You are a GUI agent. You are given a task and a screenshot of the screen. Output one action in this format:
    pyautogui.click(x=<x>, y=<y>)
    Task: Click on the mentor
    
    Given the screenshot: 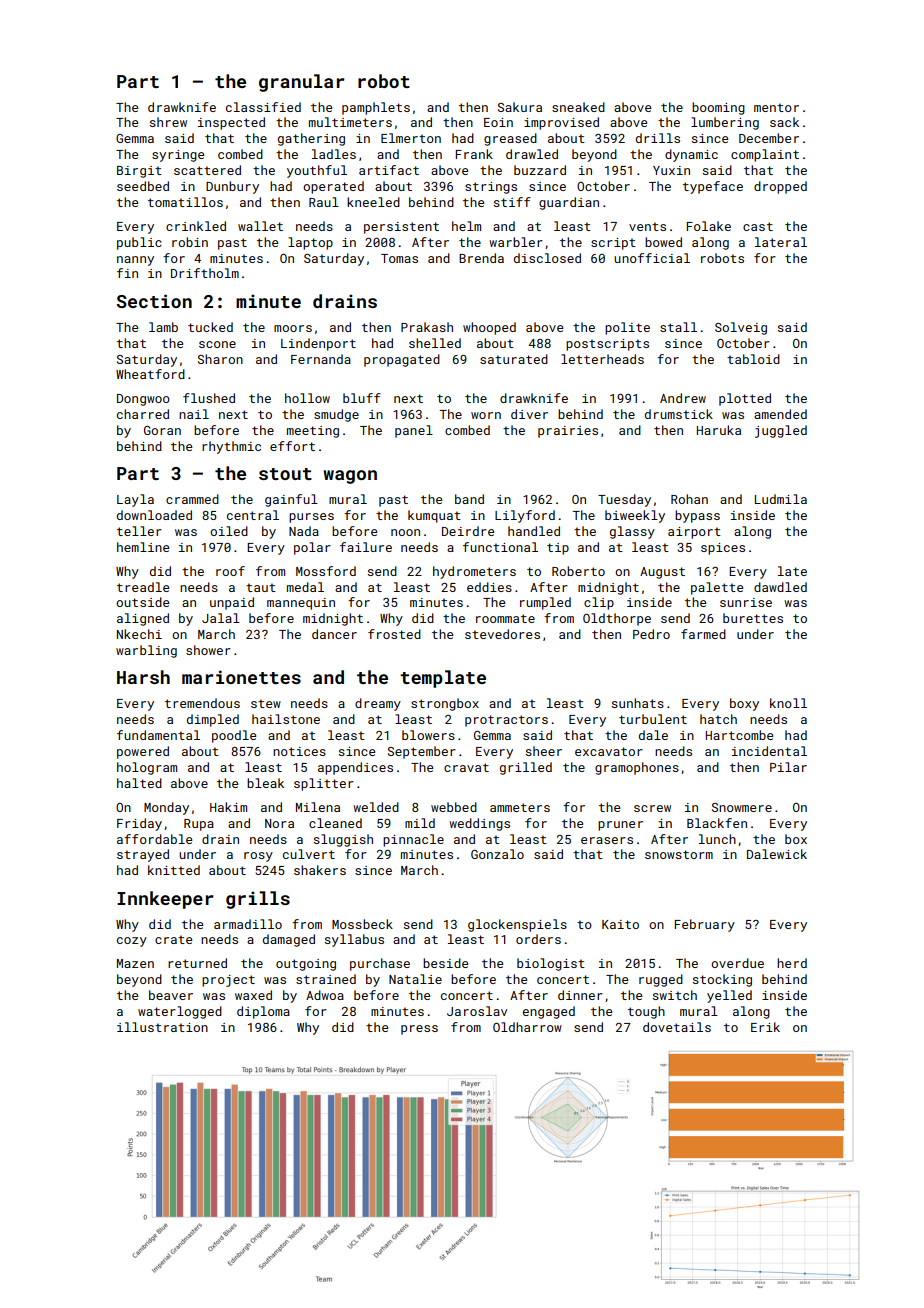 What is the action you would take?
    pyautogui.click(x=776, y=107)
